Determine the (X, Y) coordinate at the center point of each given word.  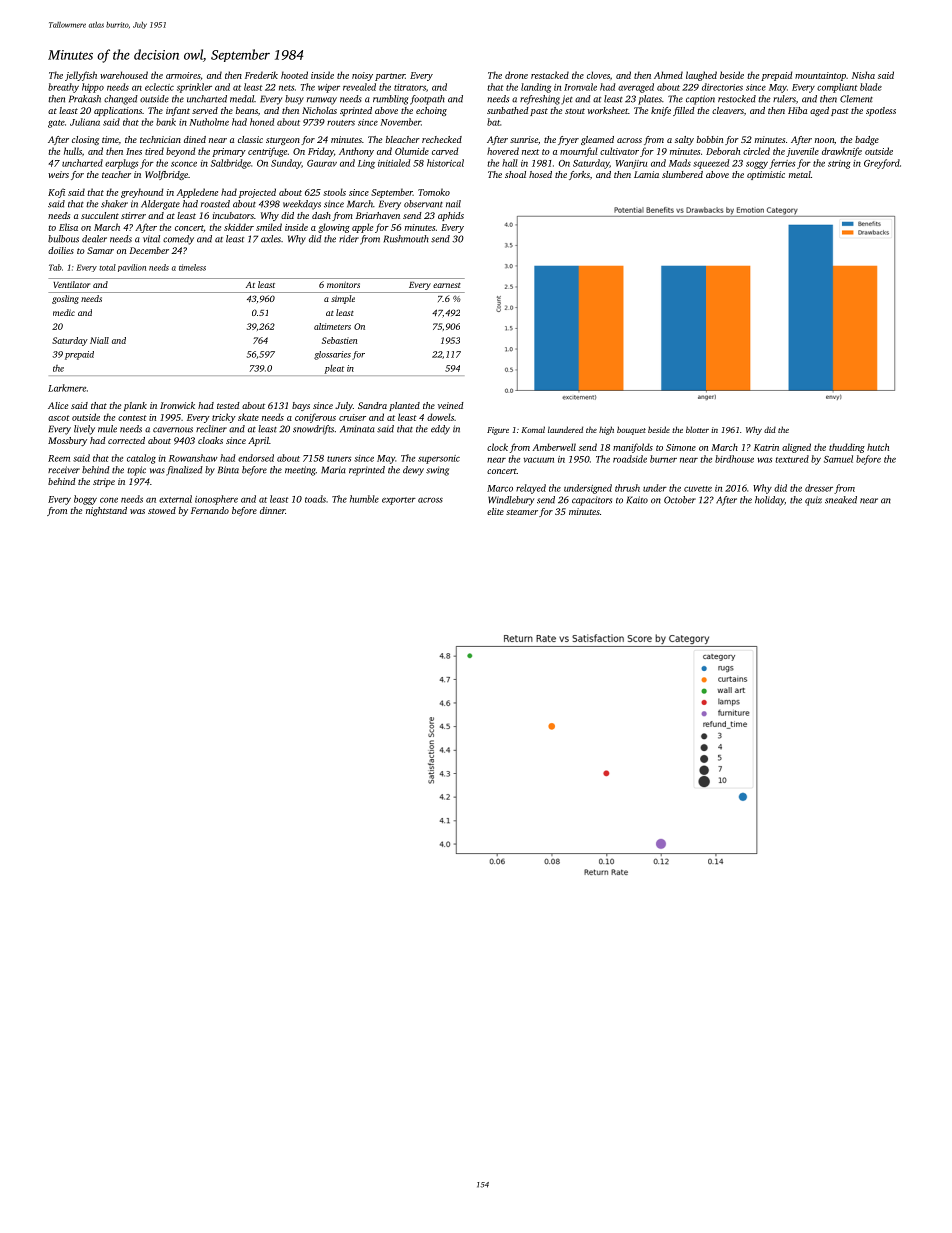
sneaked (841, 500)
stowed (162, 510)
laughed (701, 76)
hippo (93, 88)
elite (495, 511)
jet (567, 100)
